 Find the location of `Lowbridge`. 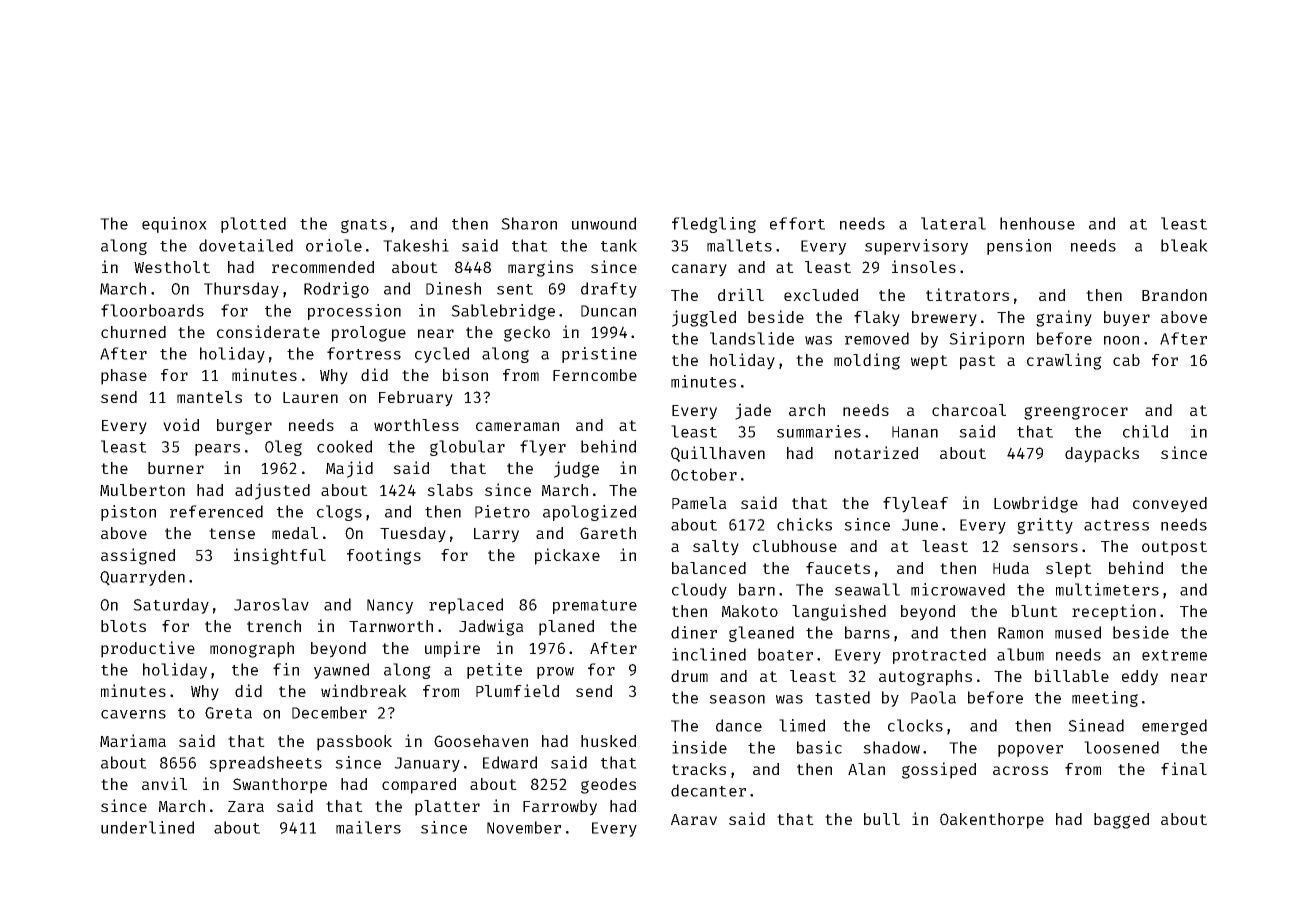

Lowbridge is located at coordinates (1036, 504).
